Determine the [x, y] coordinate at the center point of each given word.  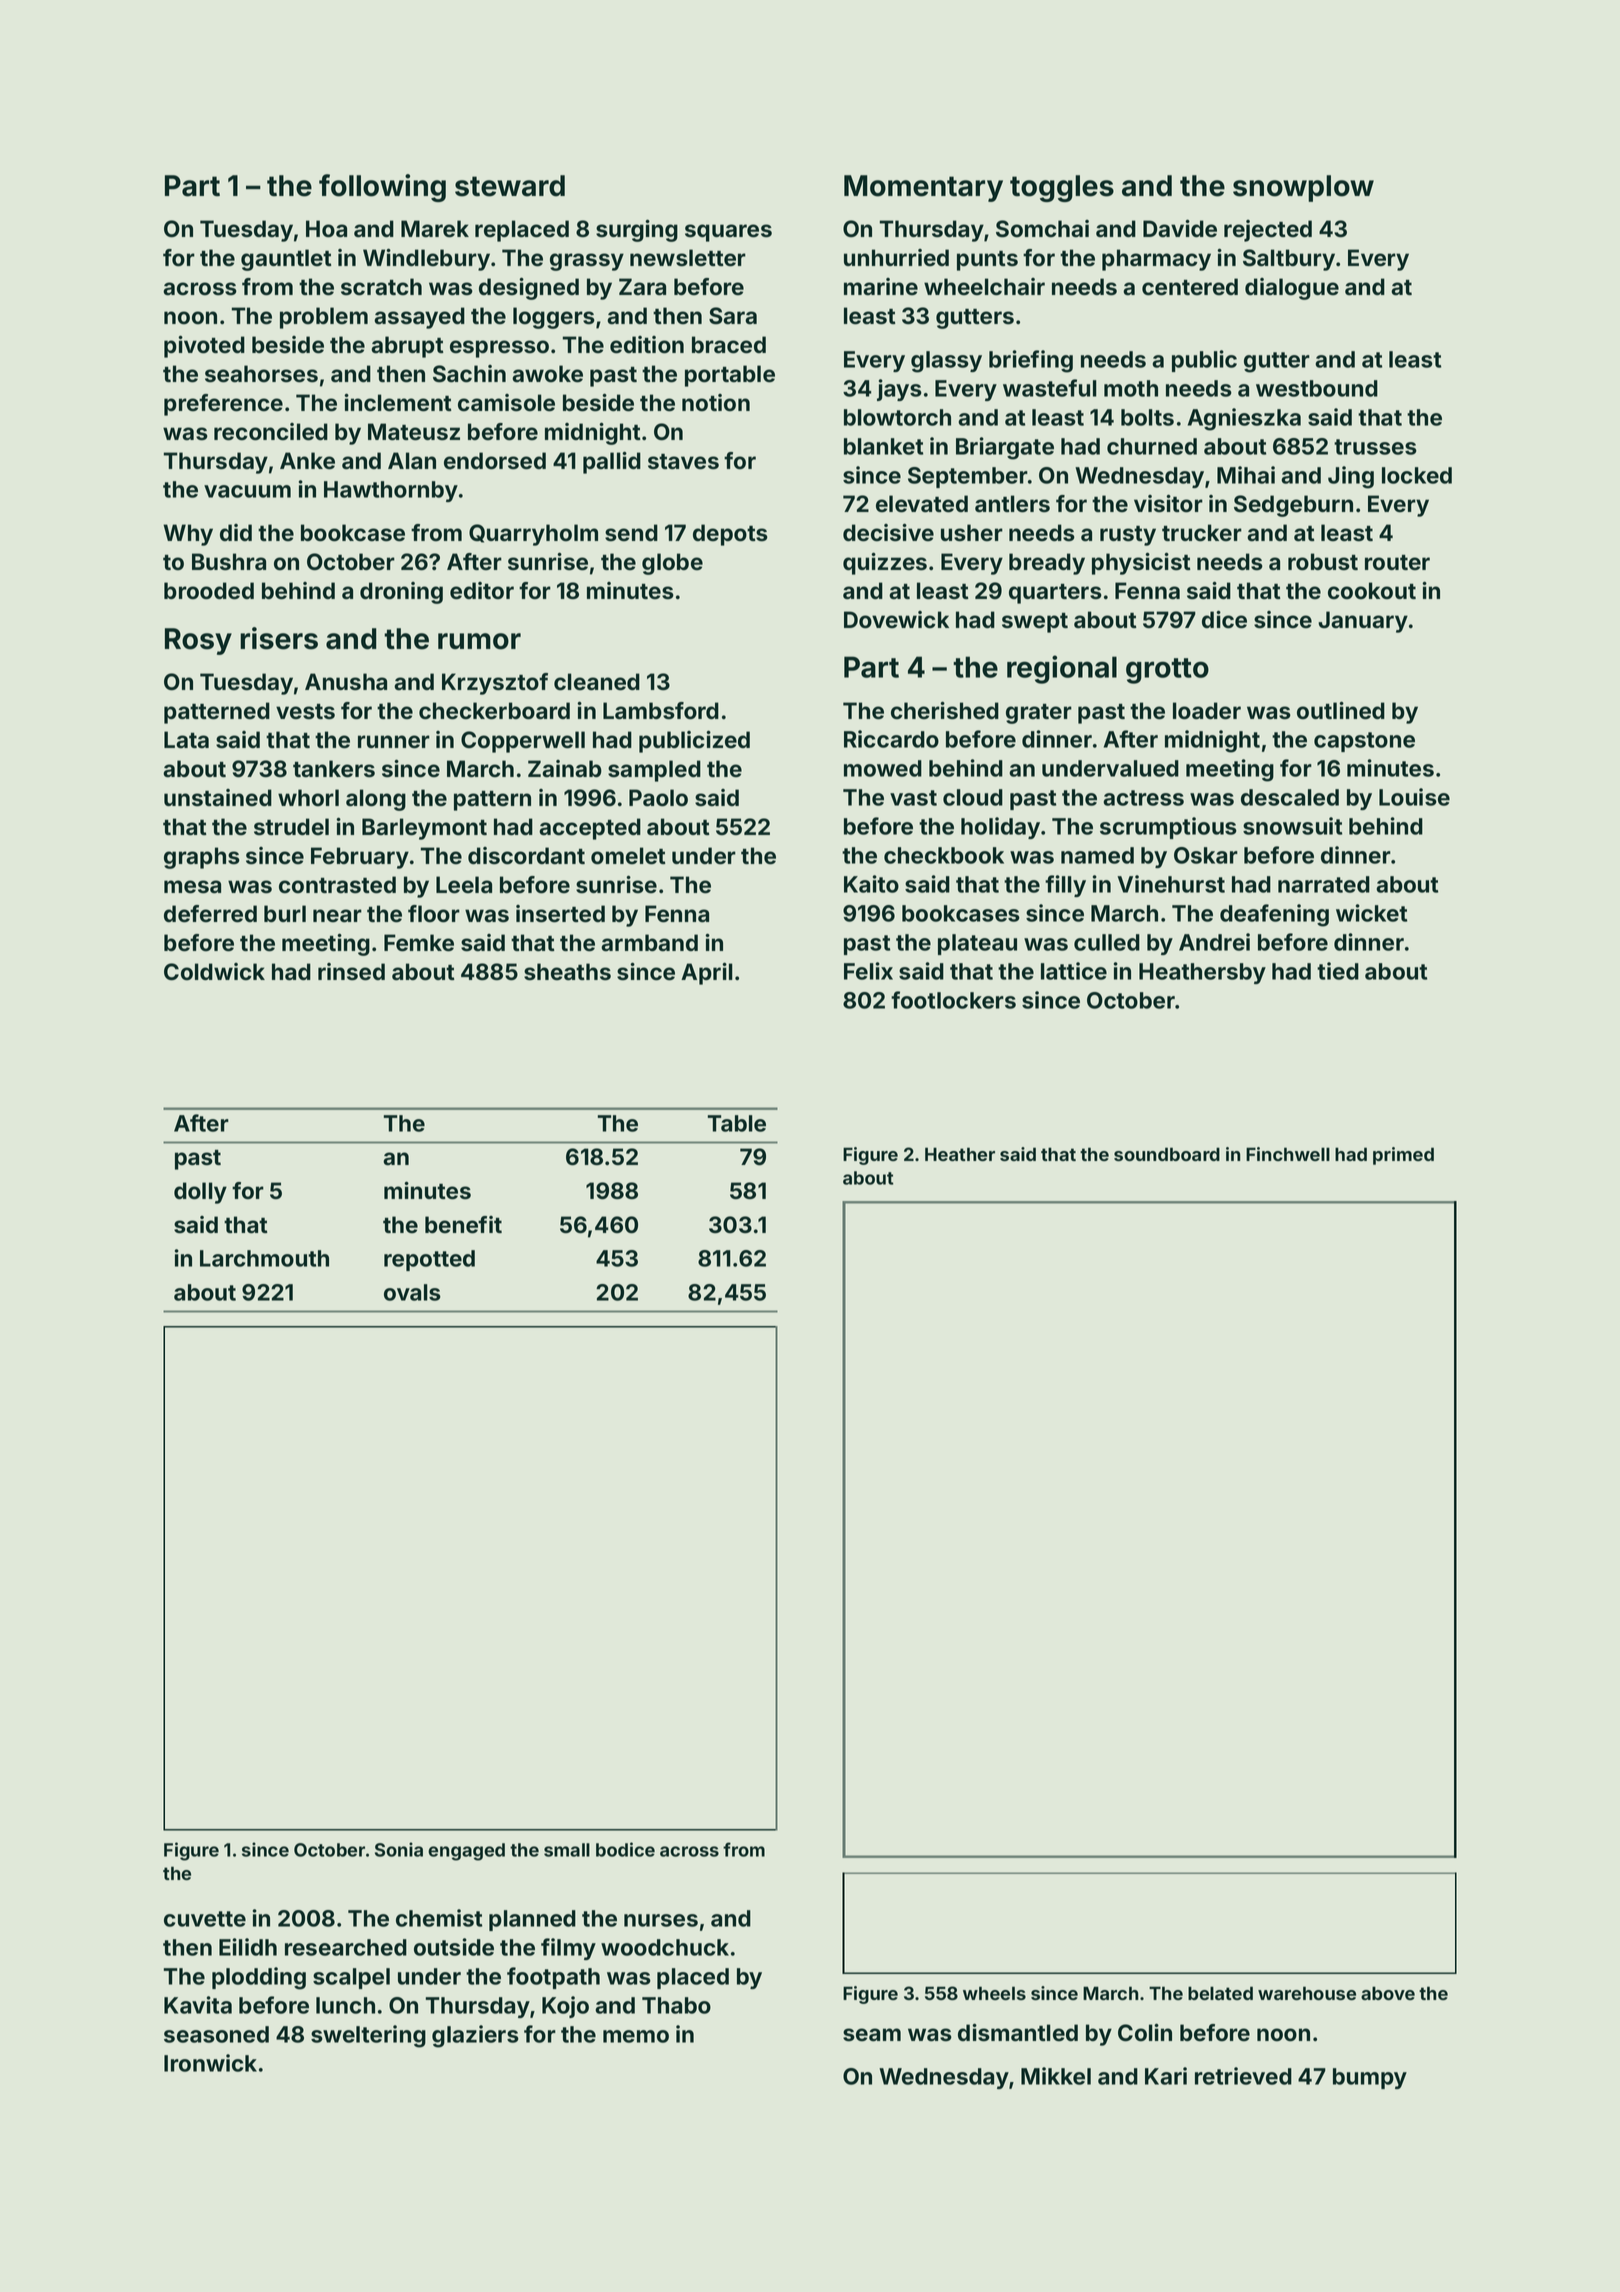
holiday [1000, 828]
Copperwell [523, 742]
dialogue [1292, 289]
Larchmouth [264, 1258]
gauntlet [286, 260]
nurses [661, 1920]
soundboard [1167, 1154]
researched [346, 1947]
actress [1143, 798]
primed [1403, 1156]
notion [716, 403]
